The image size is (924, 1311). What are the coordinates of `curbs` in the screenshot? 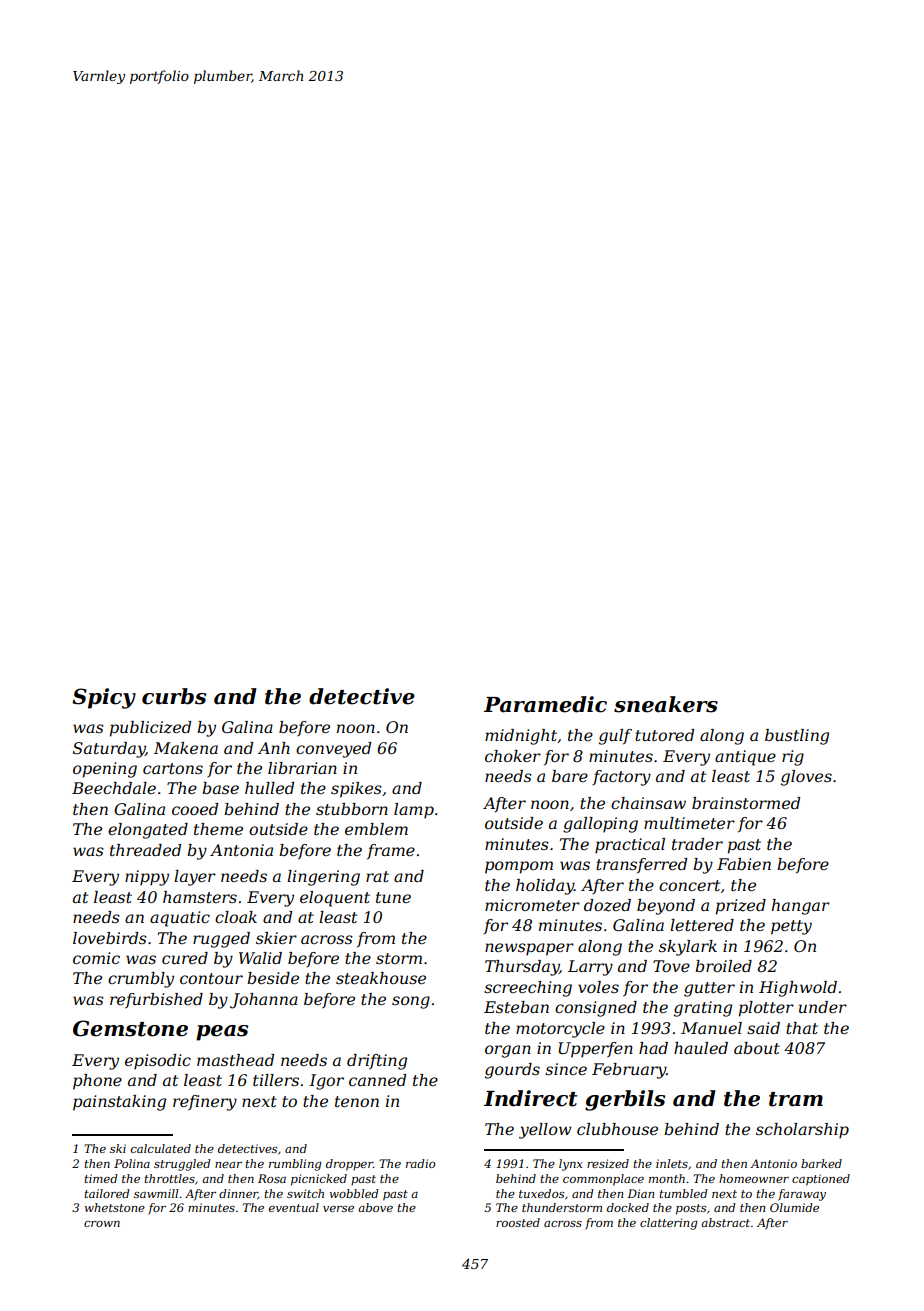 It's located at (174, 696).
